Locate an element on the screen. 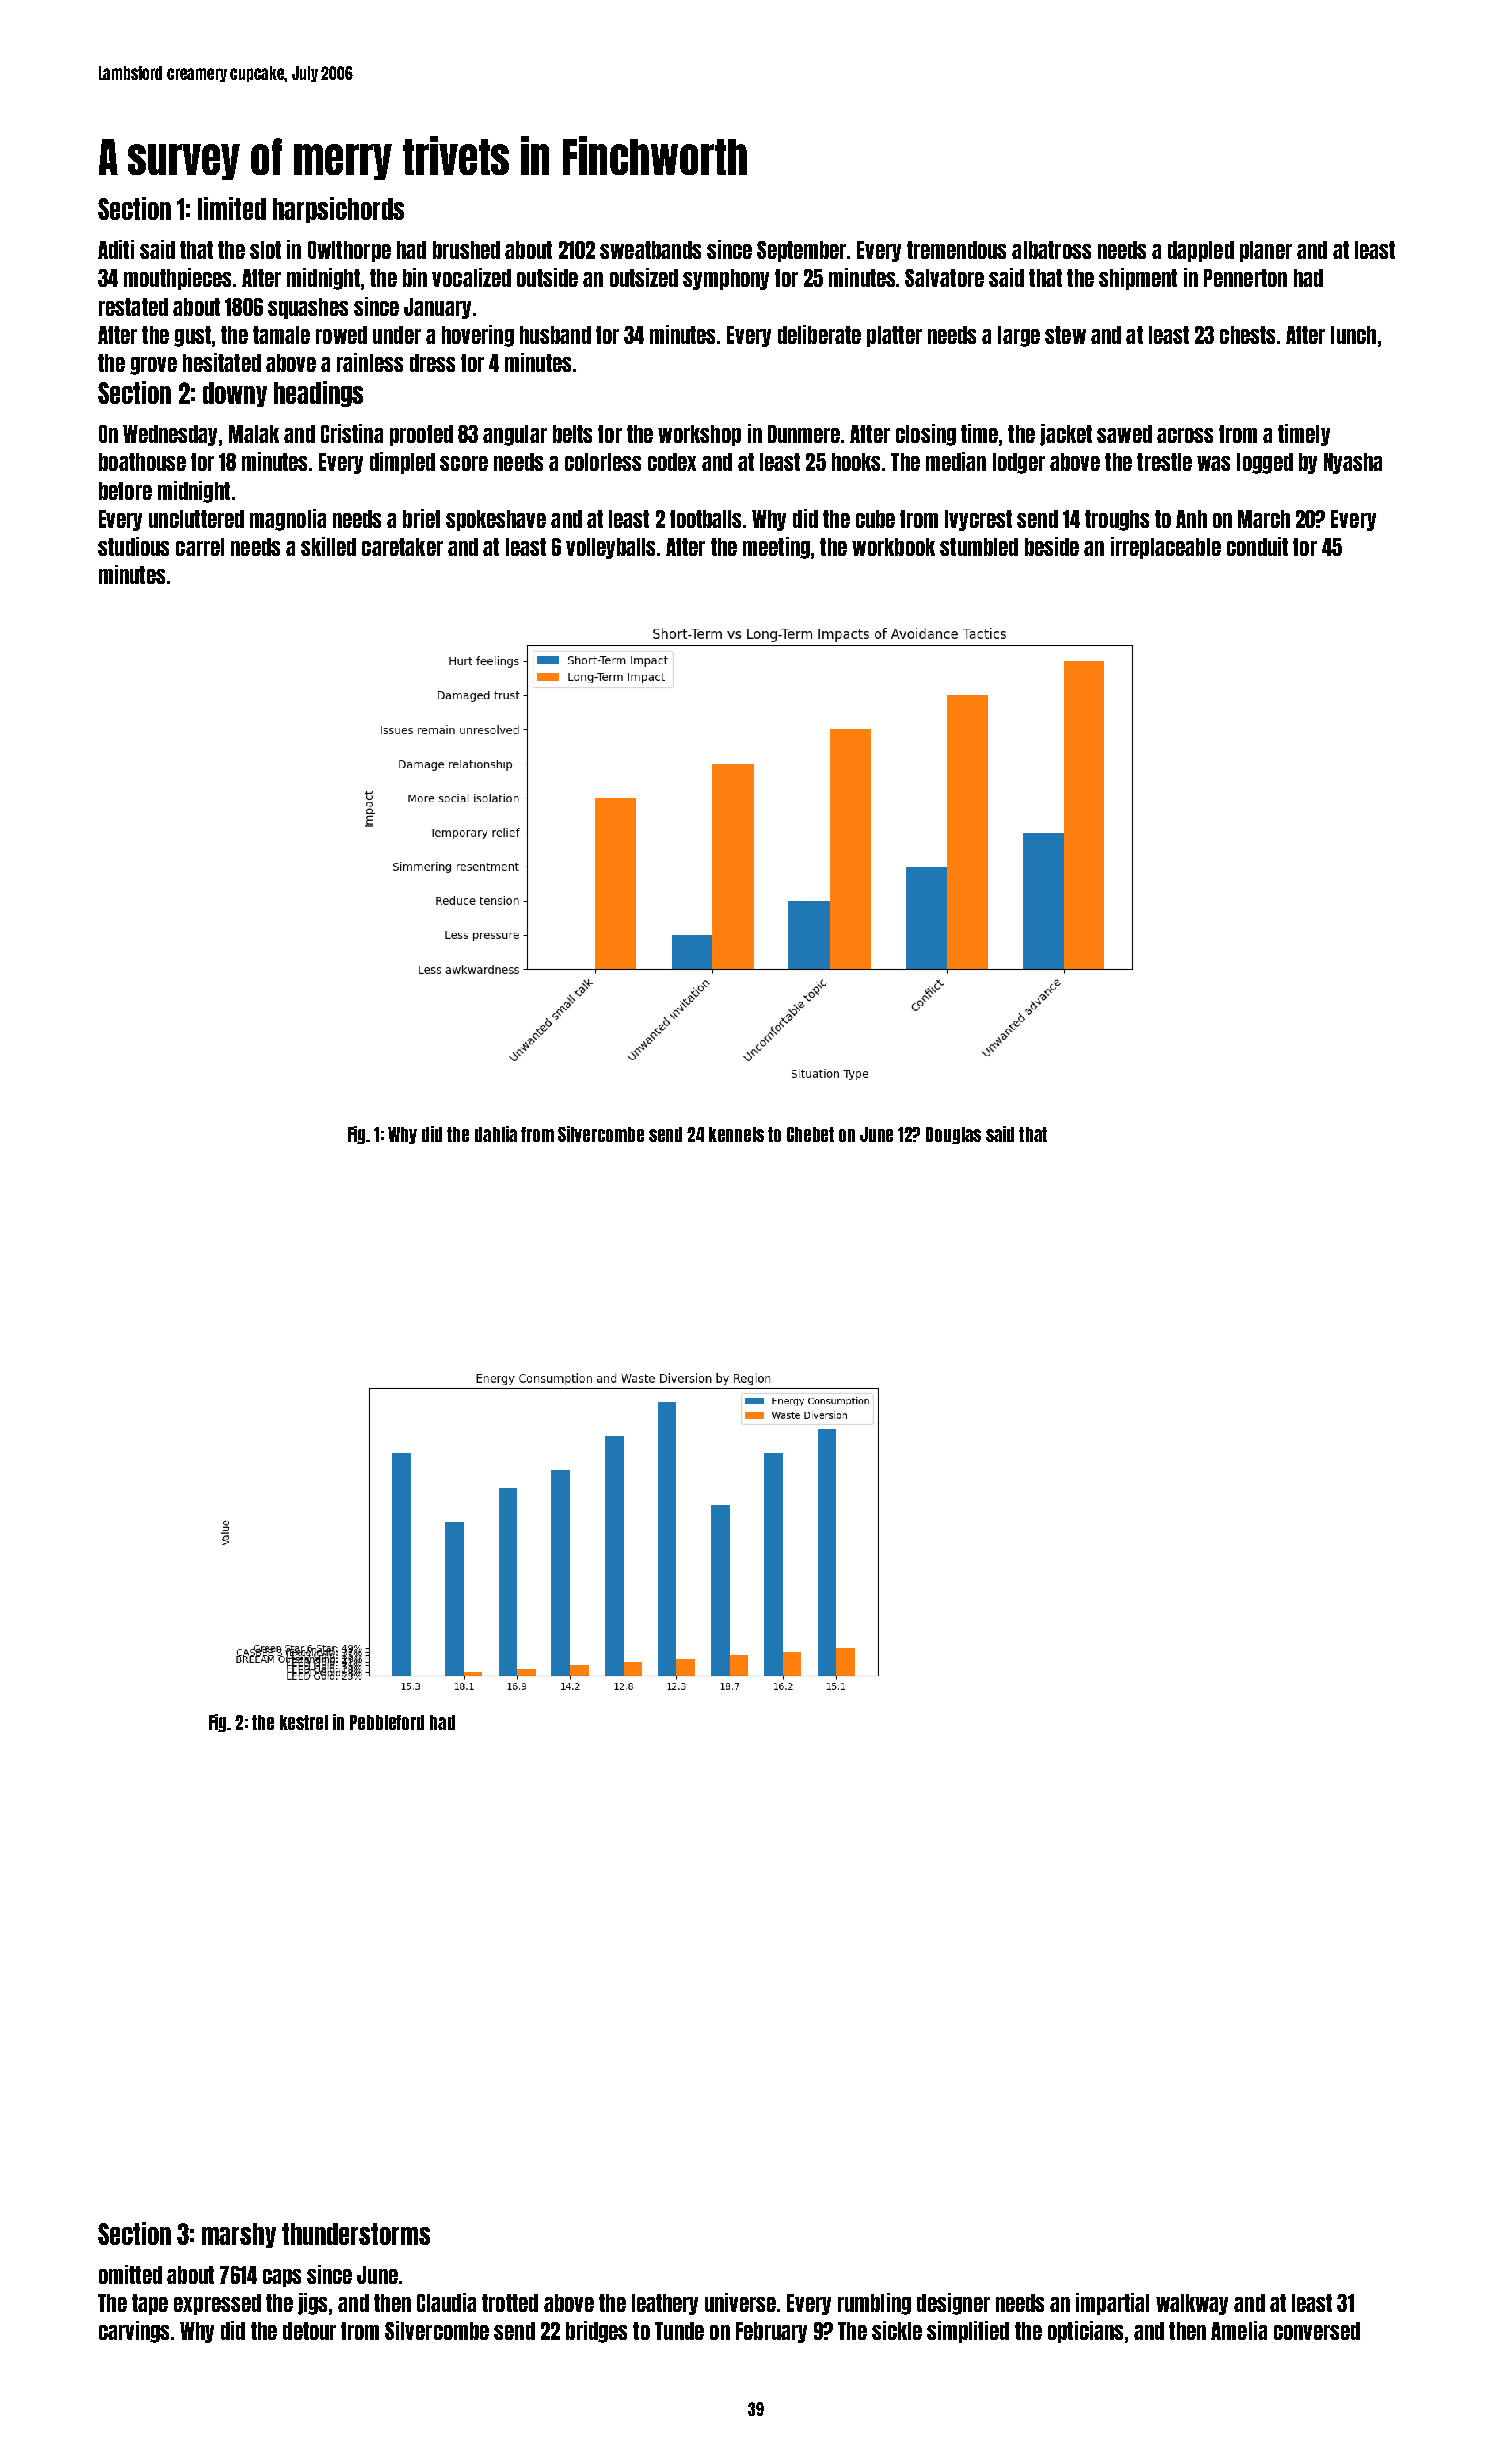 Image resolution: width=1496 pixels, height=2464 pixels. Douglas is located at coordinates (953, 1135).
